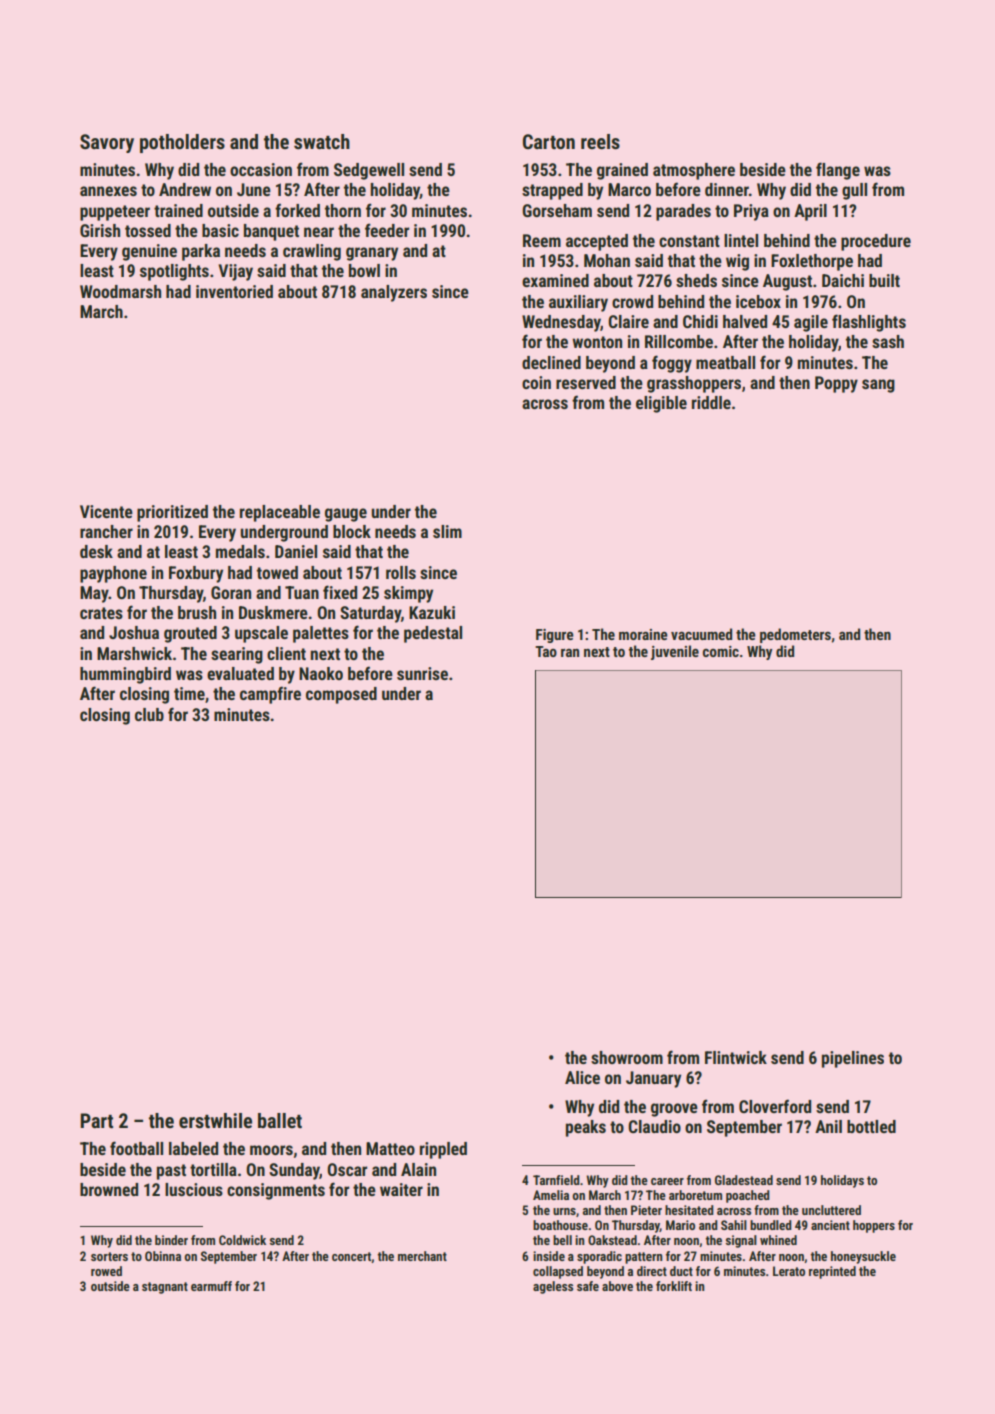 The height and width of the screenshot is (1414, 995). I want to click on built, so click(884, 280).
